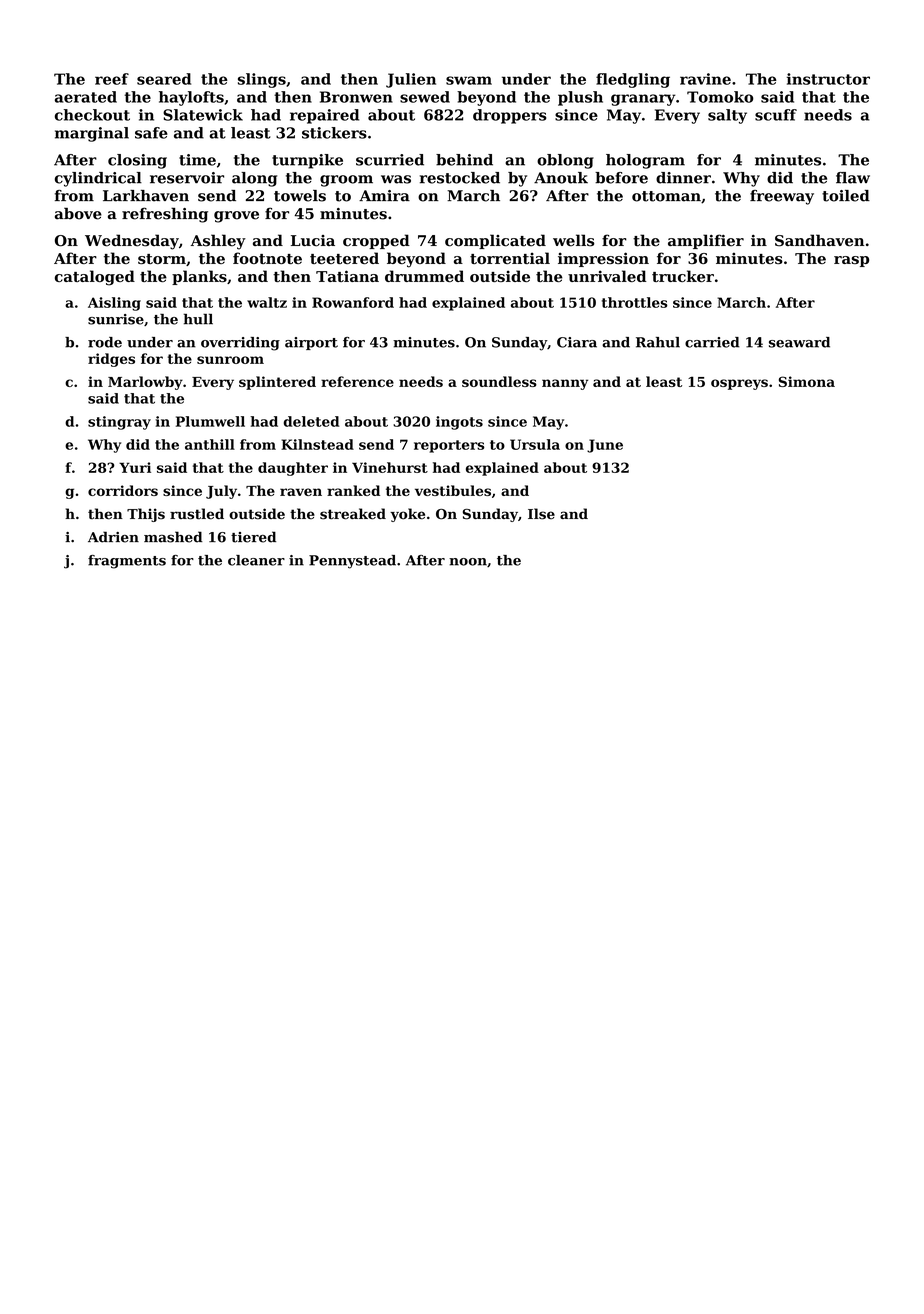 The width and height of the screenshot is (924, 1314). What do you see at coordinates (580, 98) in the screenshot?
I see `plush` at bounding box center [580, 98].
